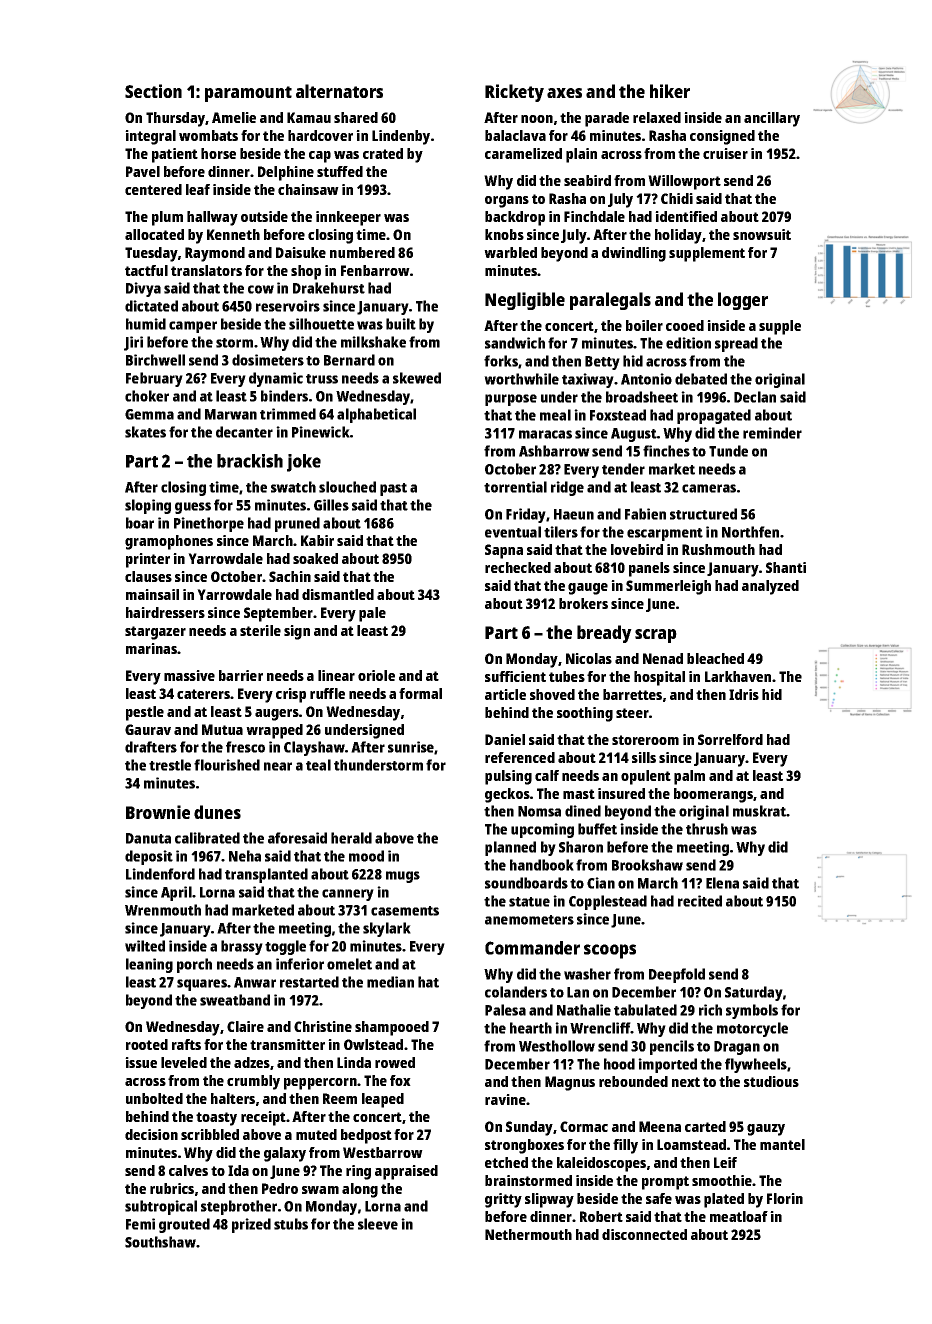 The height and width of the image is (1324, 932). What do you see at coordinates (730, 739) in the image?
I see `Sorrelford` at bounding box center [730, 739].
